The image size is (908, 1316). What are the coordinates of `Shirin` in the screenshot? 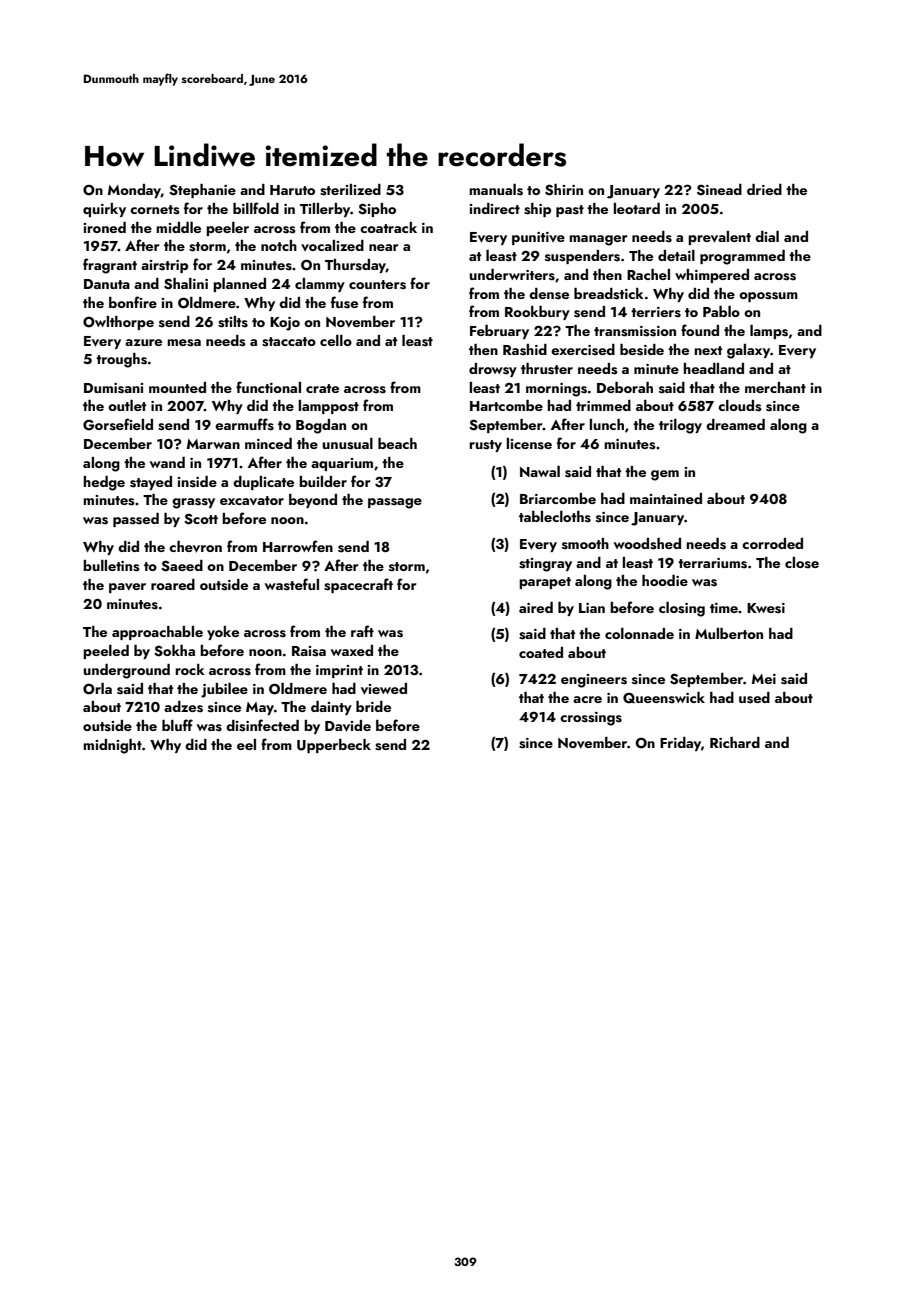 It's located at (564, 190).
